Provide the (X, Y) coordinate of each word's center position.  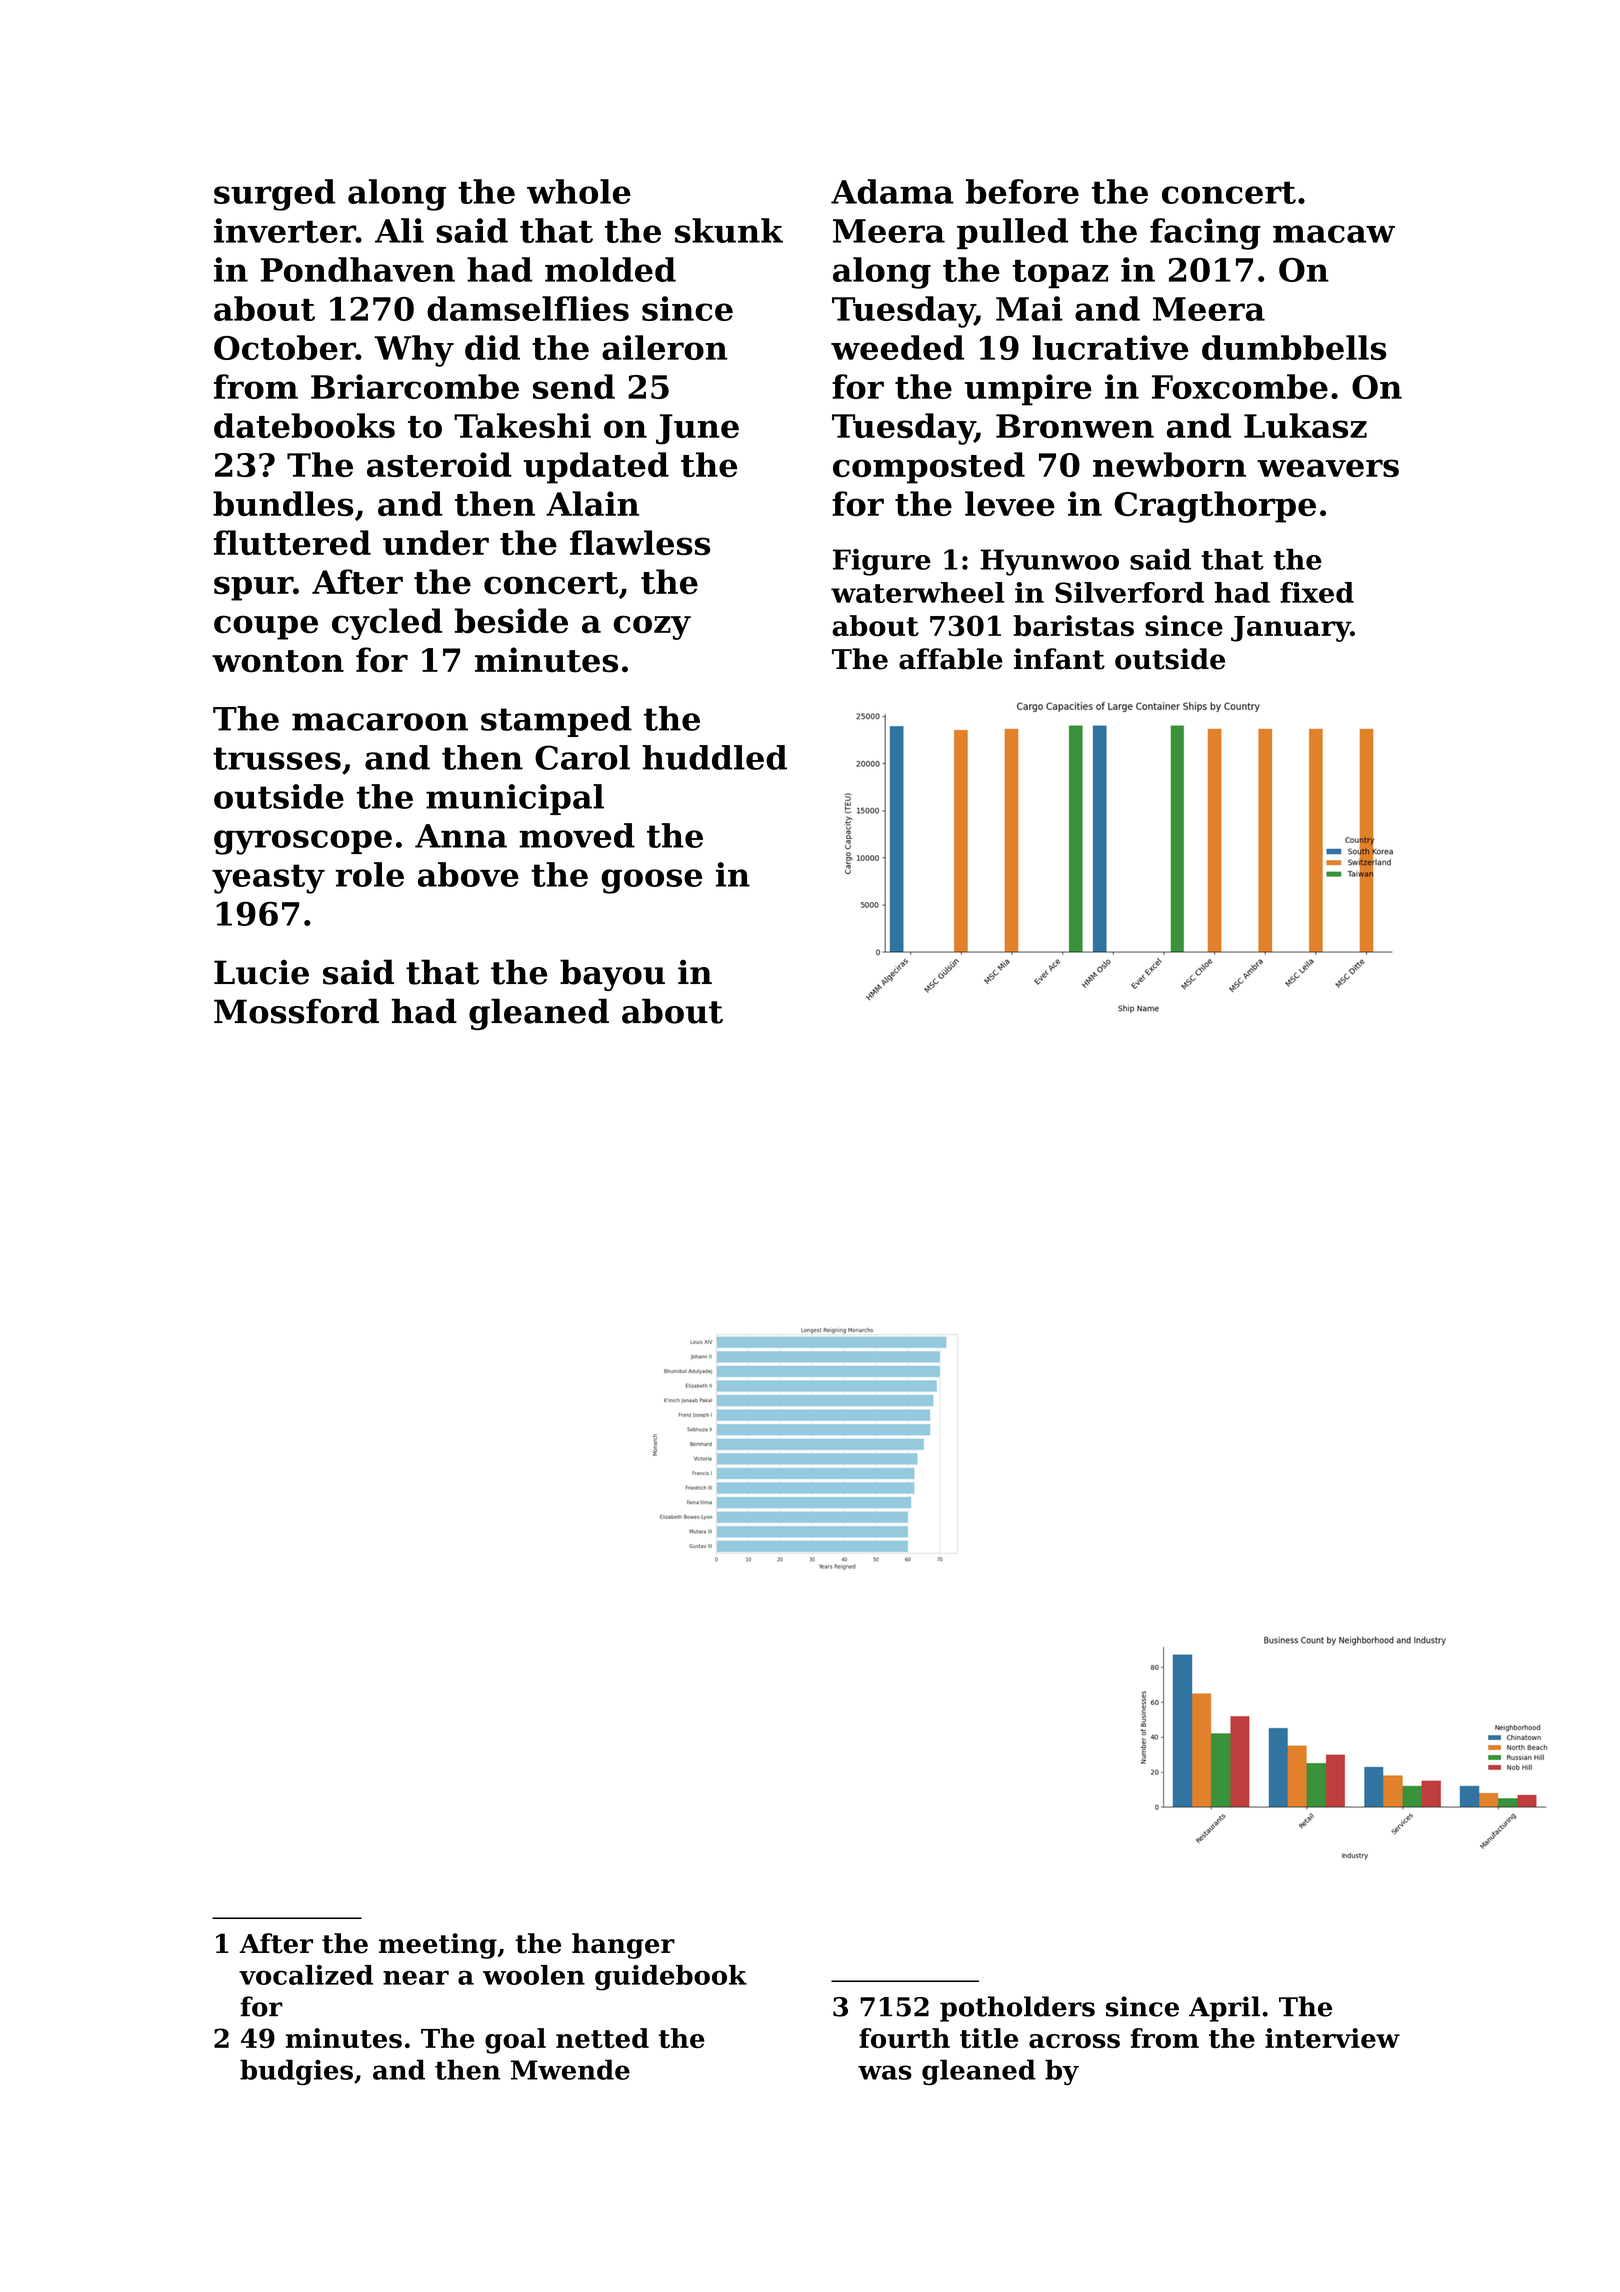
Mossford (296, 1011)
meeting (438, 1946)
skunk (729, 230)
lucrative (1110, 347)
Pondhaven (358, 269)
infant (1059, 659)
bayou (612, 975)
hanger (623, 1946)
